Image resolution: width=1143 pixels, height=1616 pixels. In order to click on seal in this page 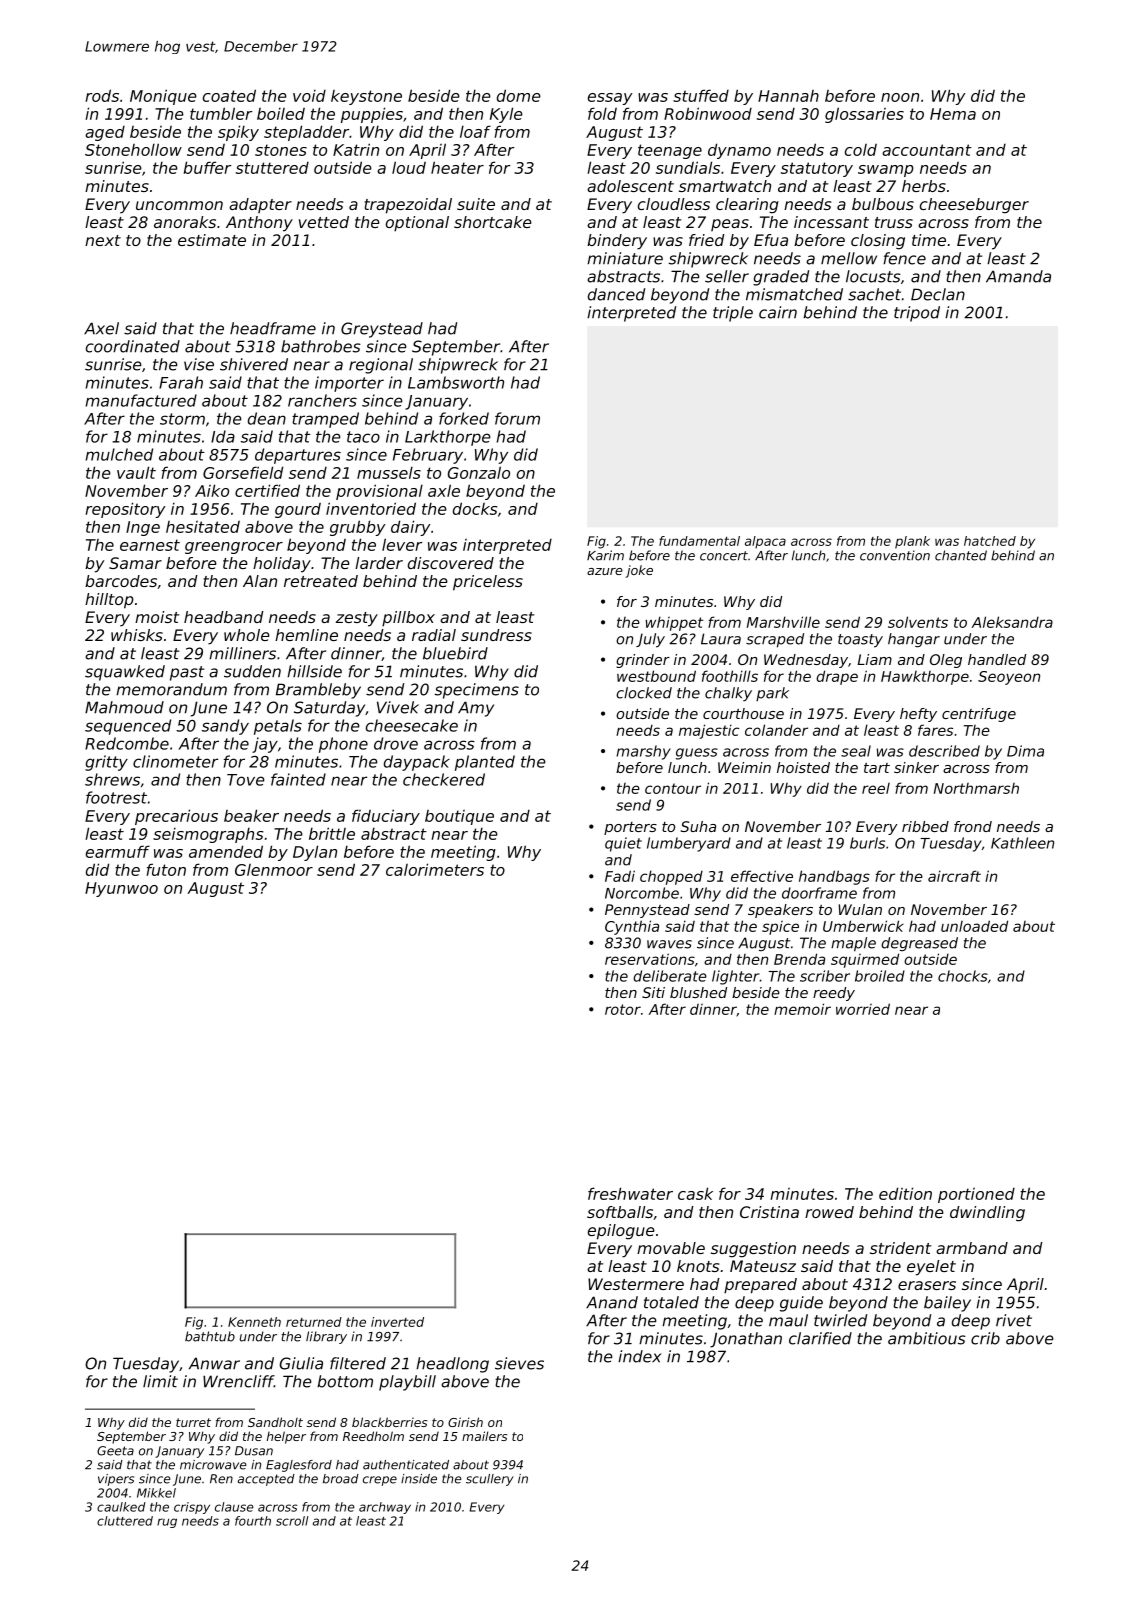, I will do `click(856, 751)`.
